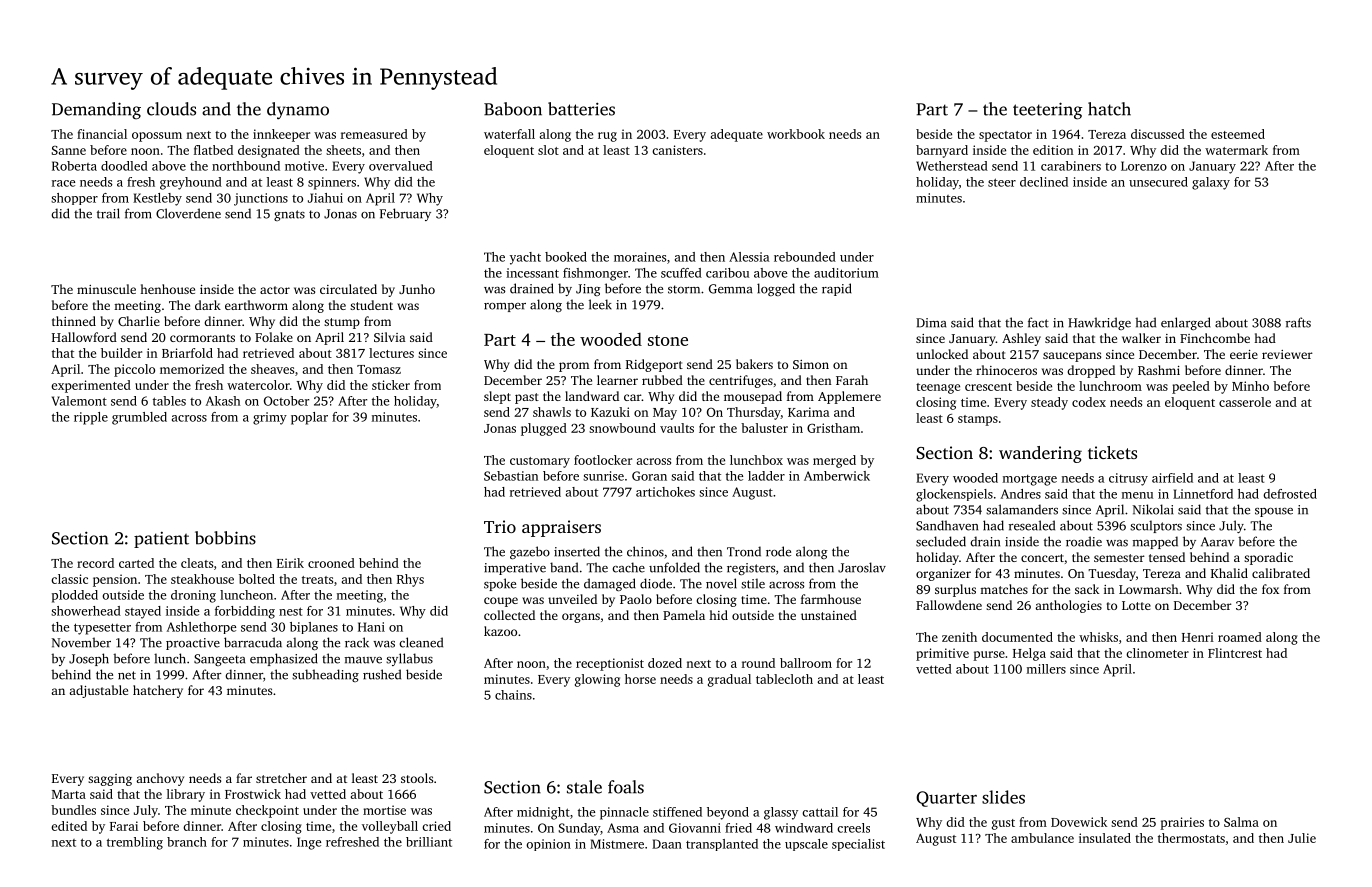  What do you see at coordinates (136, 563) in the screenshot?
I see `carted` at bounding box center [136, 563].
